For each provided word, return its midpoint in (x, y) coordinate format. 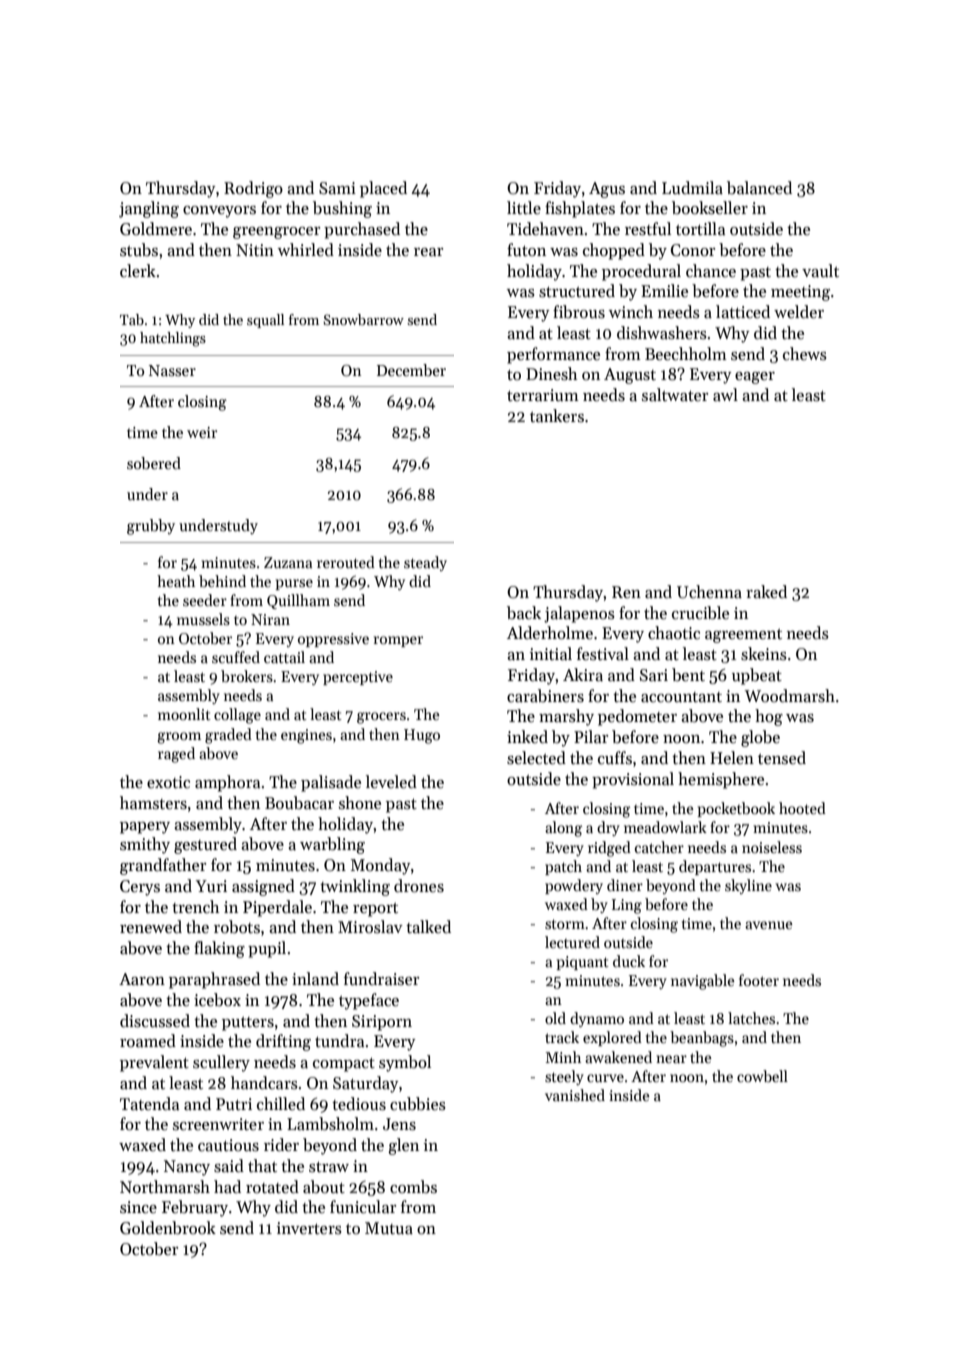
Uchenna (709, 592)
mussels (203, 619)
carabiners (545, 696)
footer (759, 980)
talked (428, 927)
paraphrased (214, 980)
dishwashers (662, 333)
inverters (309, 1228)
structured (577, 291)
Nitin (255, 250)
